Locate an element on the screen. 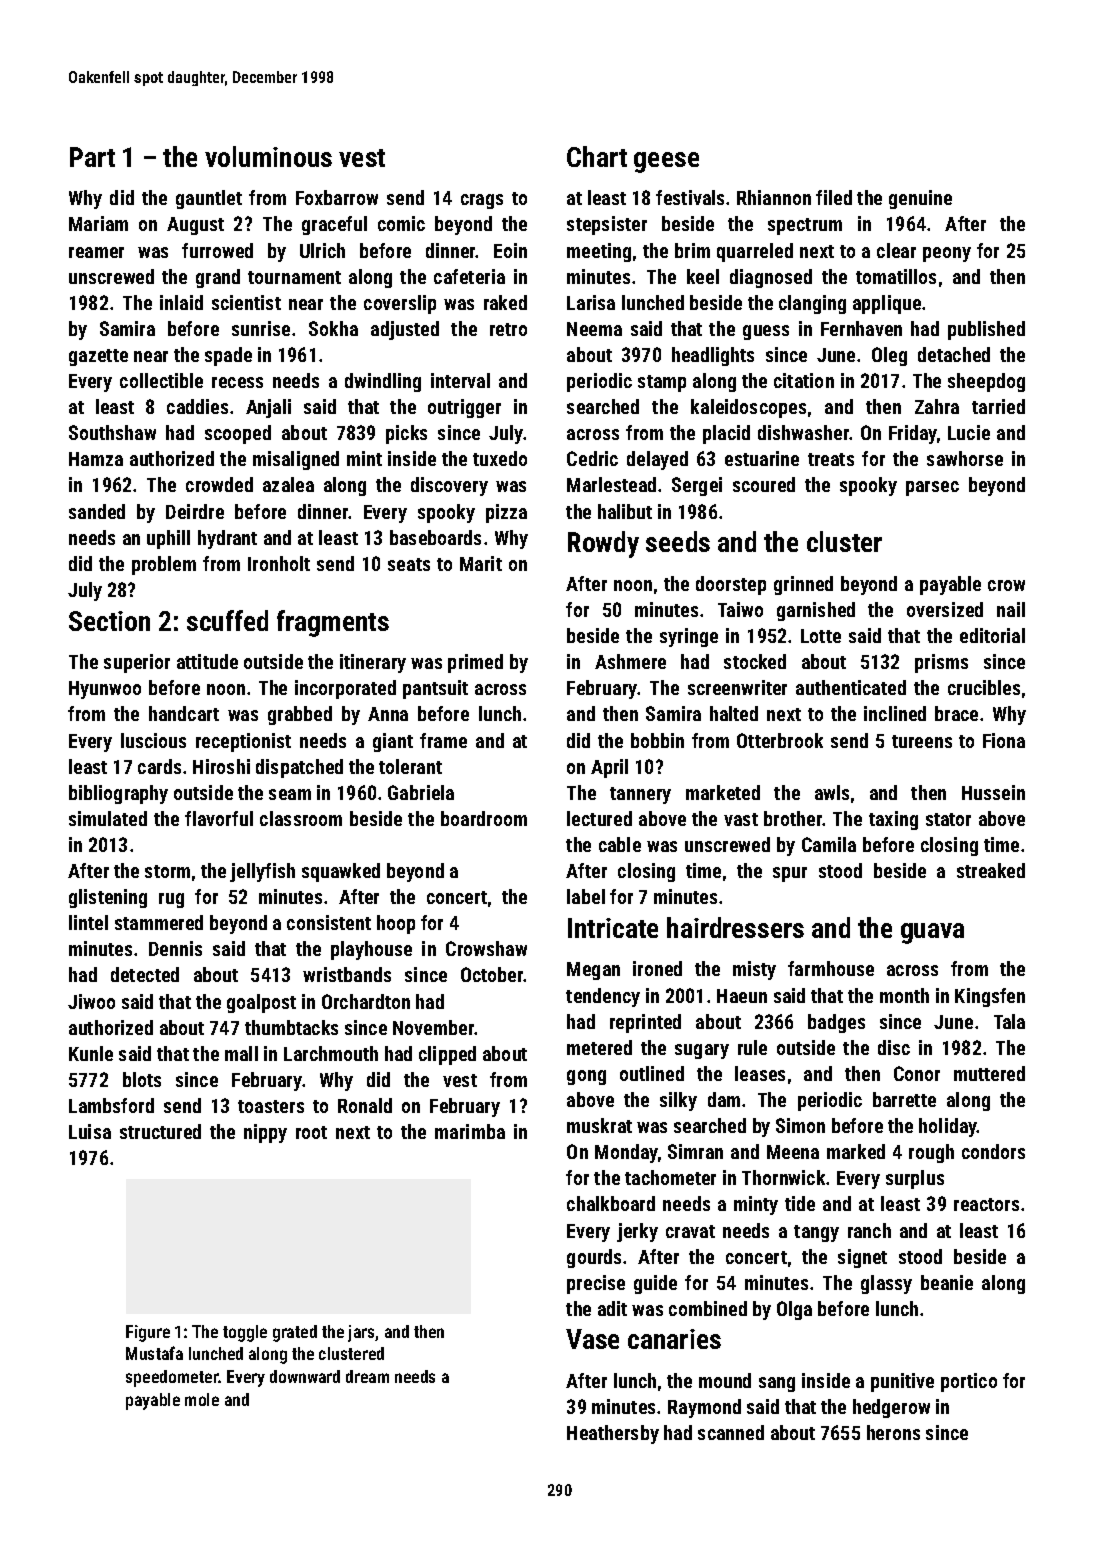 The width and height of the screenshot is (1095, 1549). Section is located at coordinates (109, 621).
